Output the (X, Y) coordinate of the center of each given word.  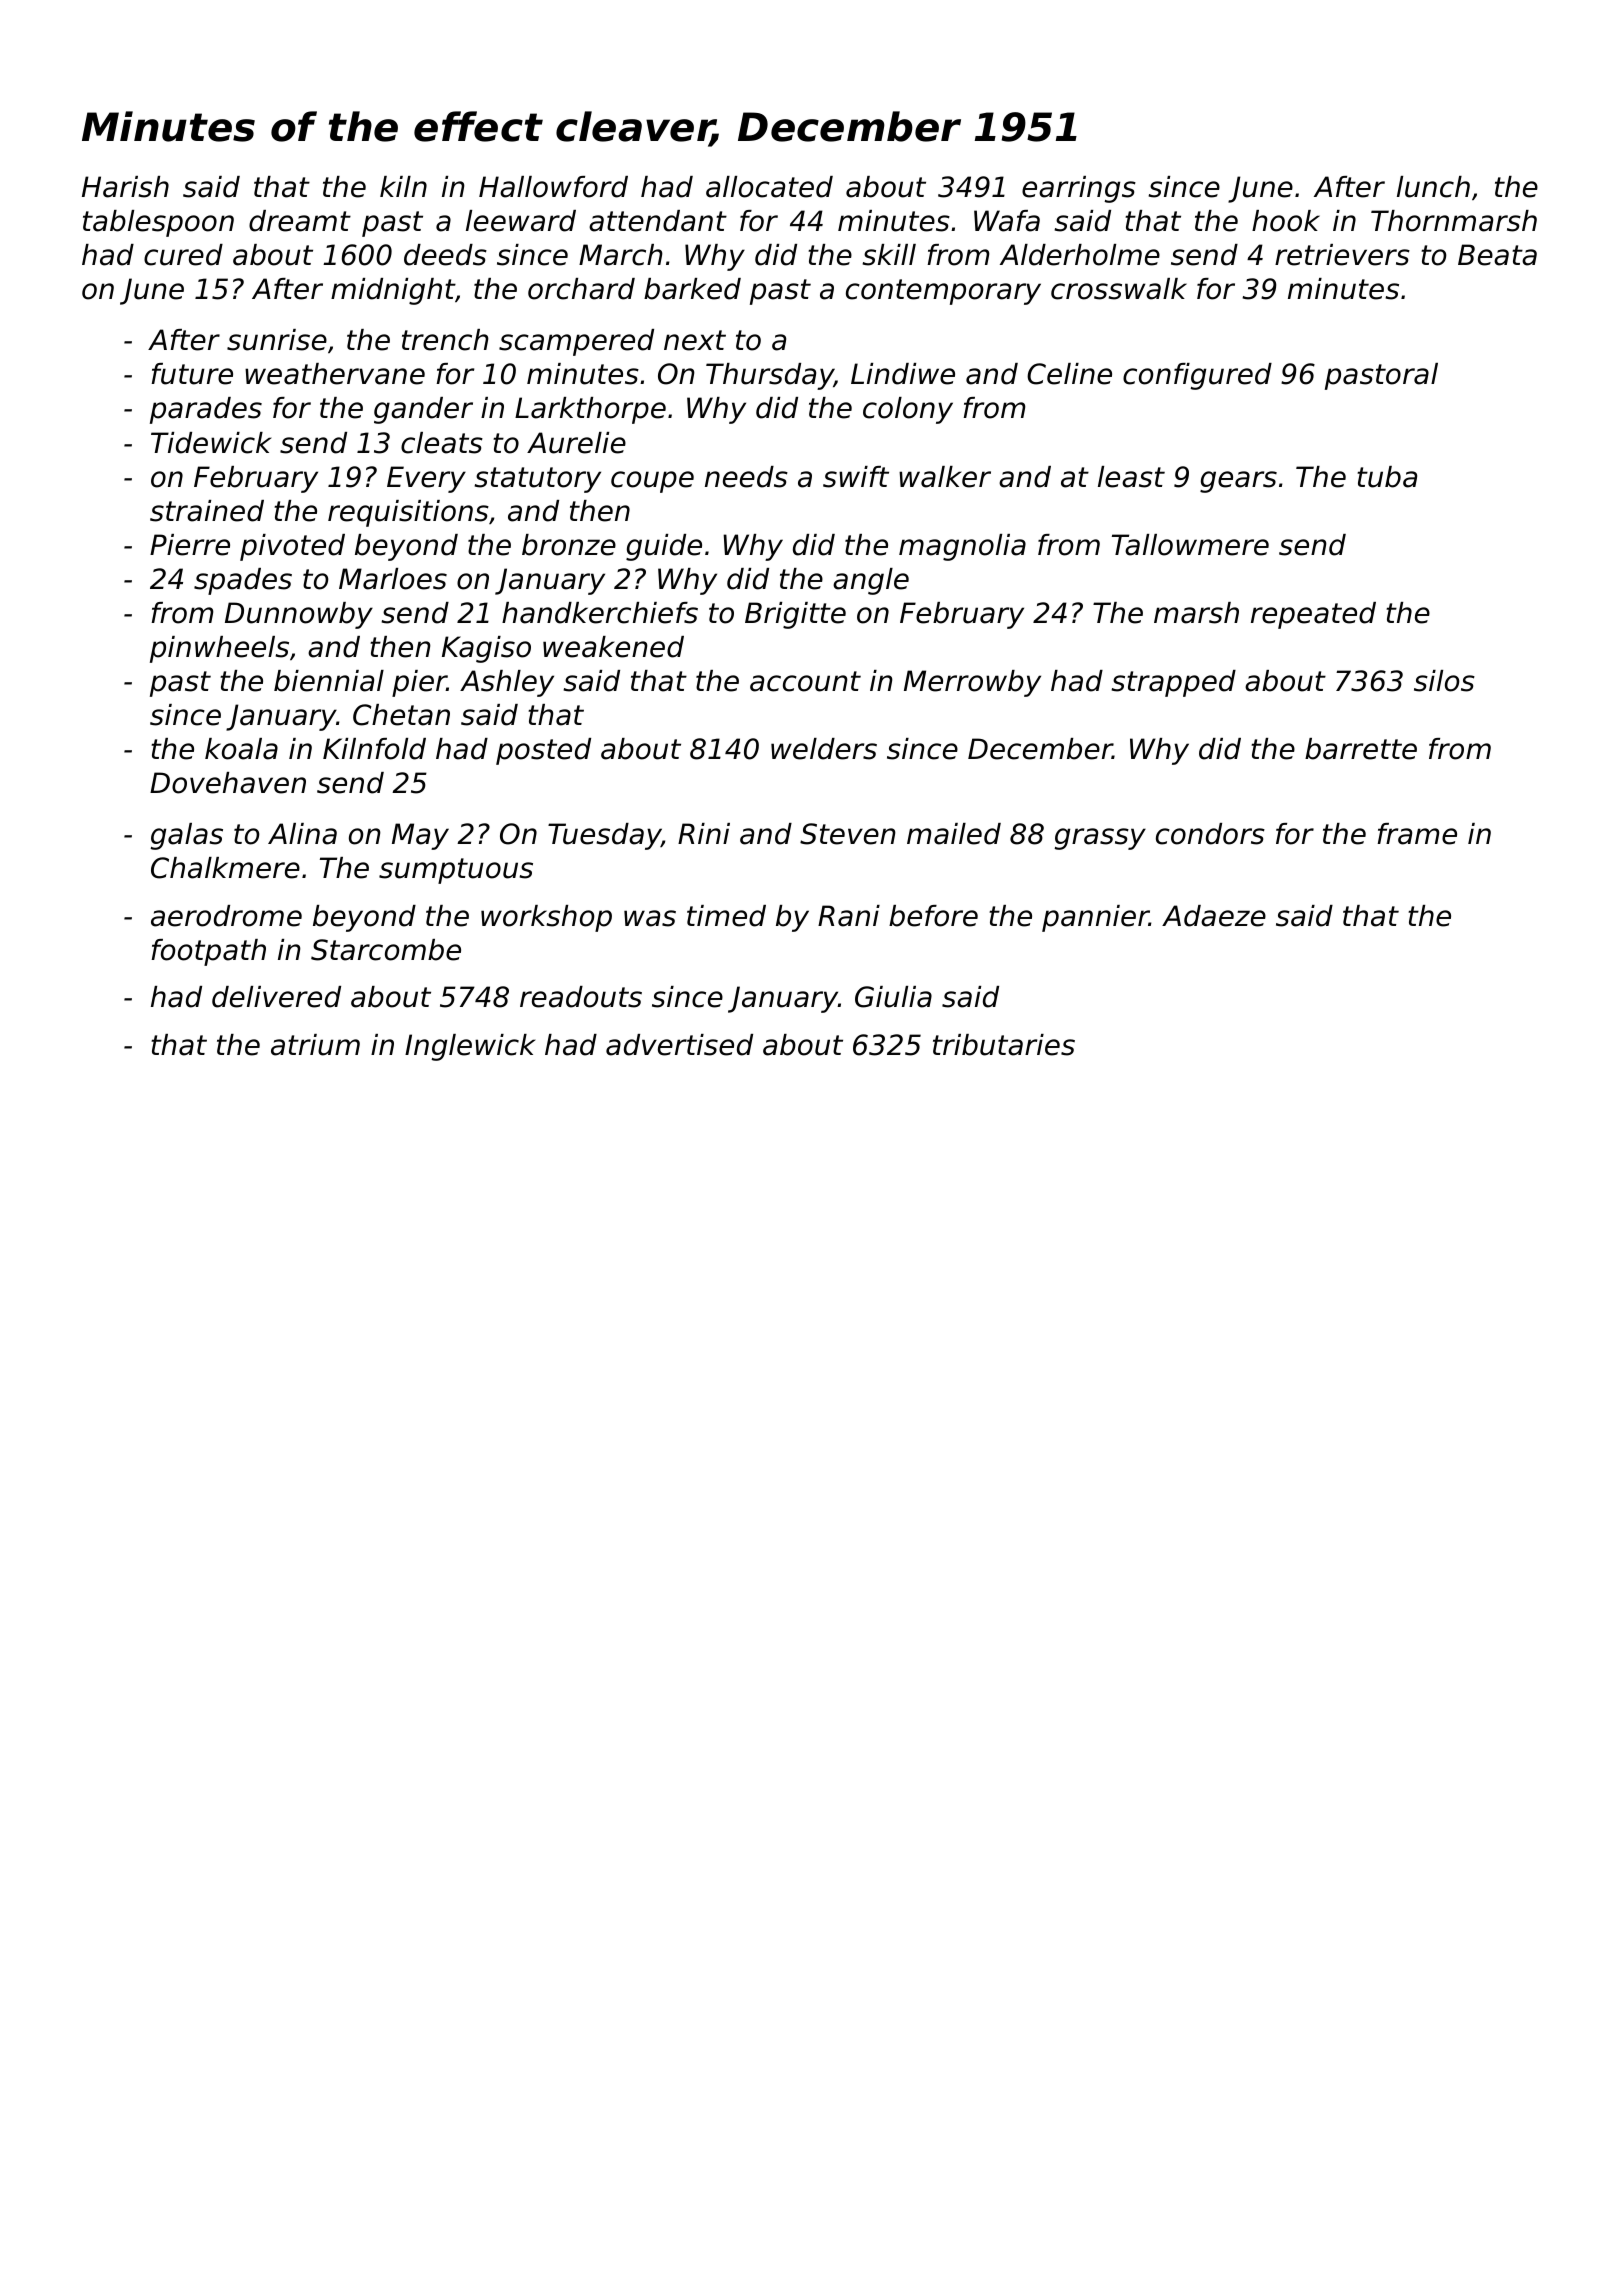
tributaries (1004, 1045)
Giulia (893, 997)
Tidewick (211, 443)
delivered (276, 997)
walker (945, 477)
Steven (848, 834)
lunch (1433, 187)
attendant (658, 221)
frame (1417, 834)
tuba (1387, 477)
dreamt (300, 221)
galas (187, 836)
